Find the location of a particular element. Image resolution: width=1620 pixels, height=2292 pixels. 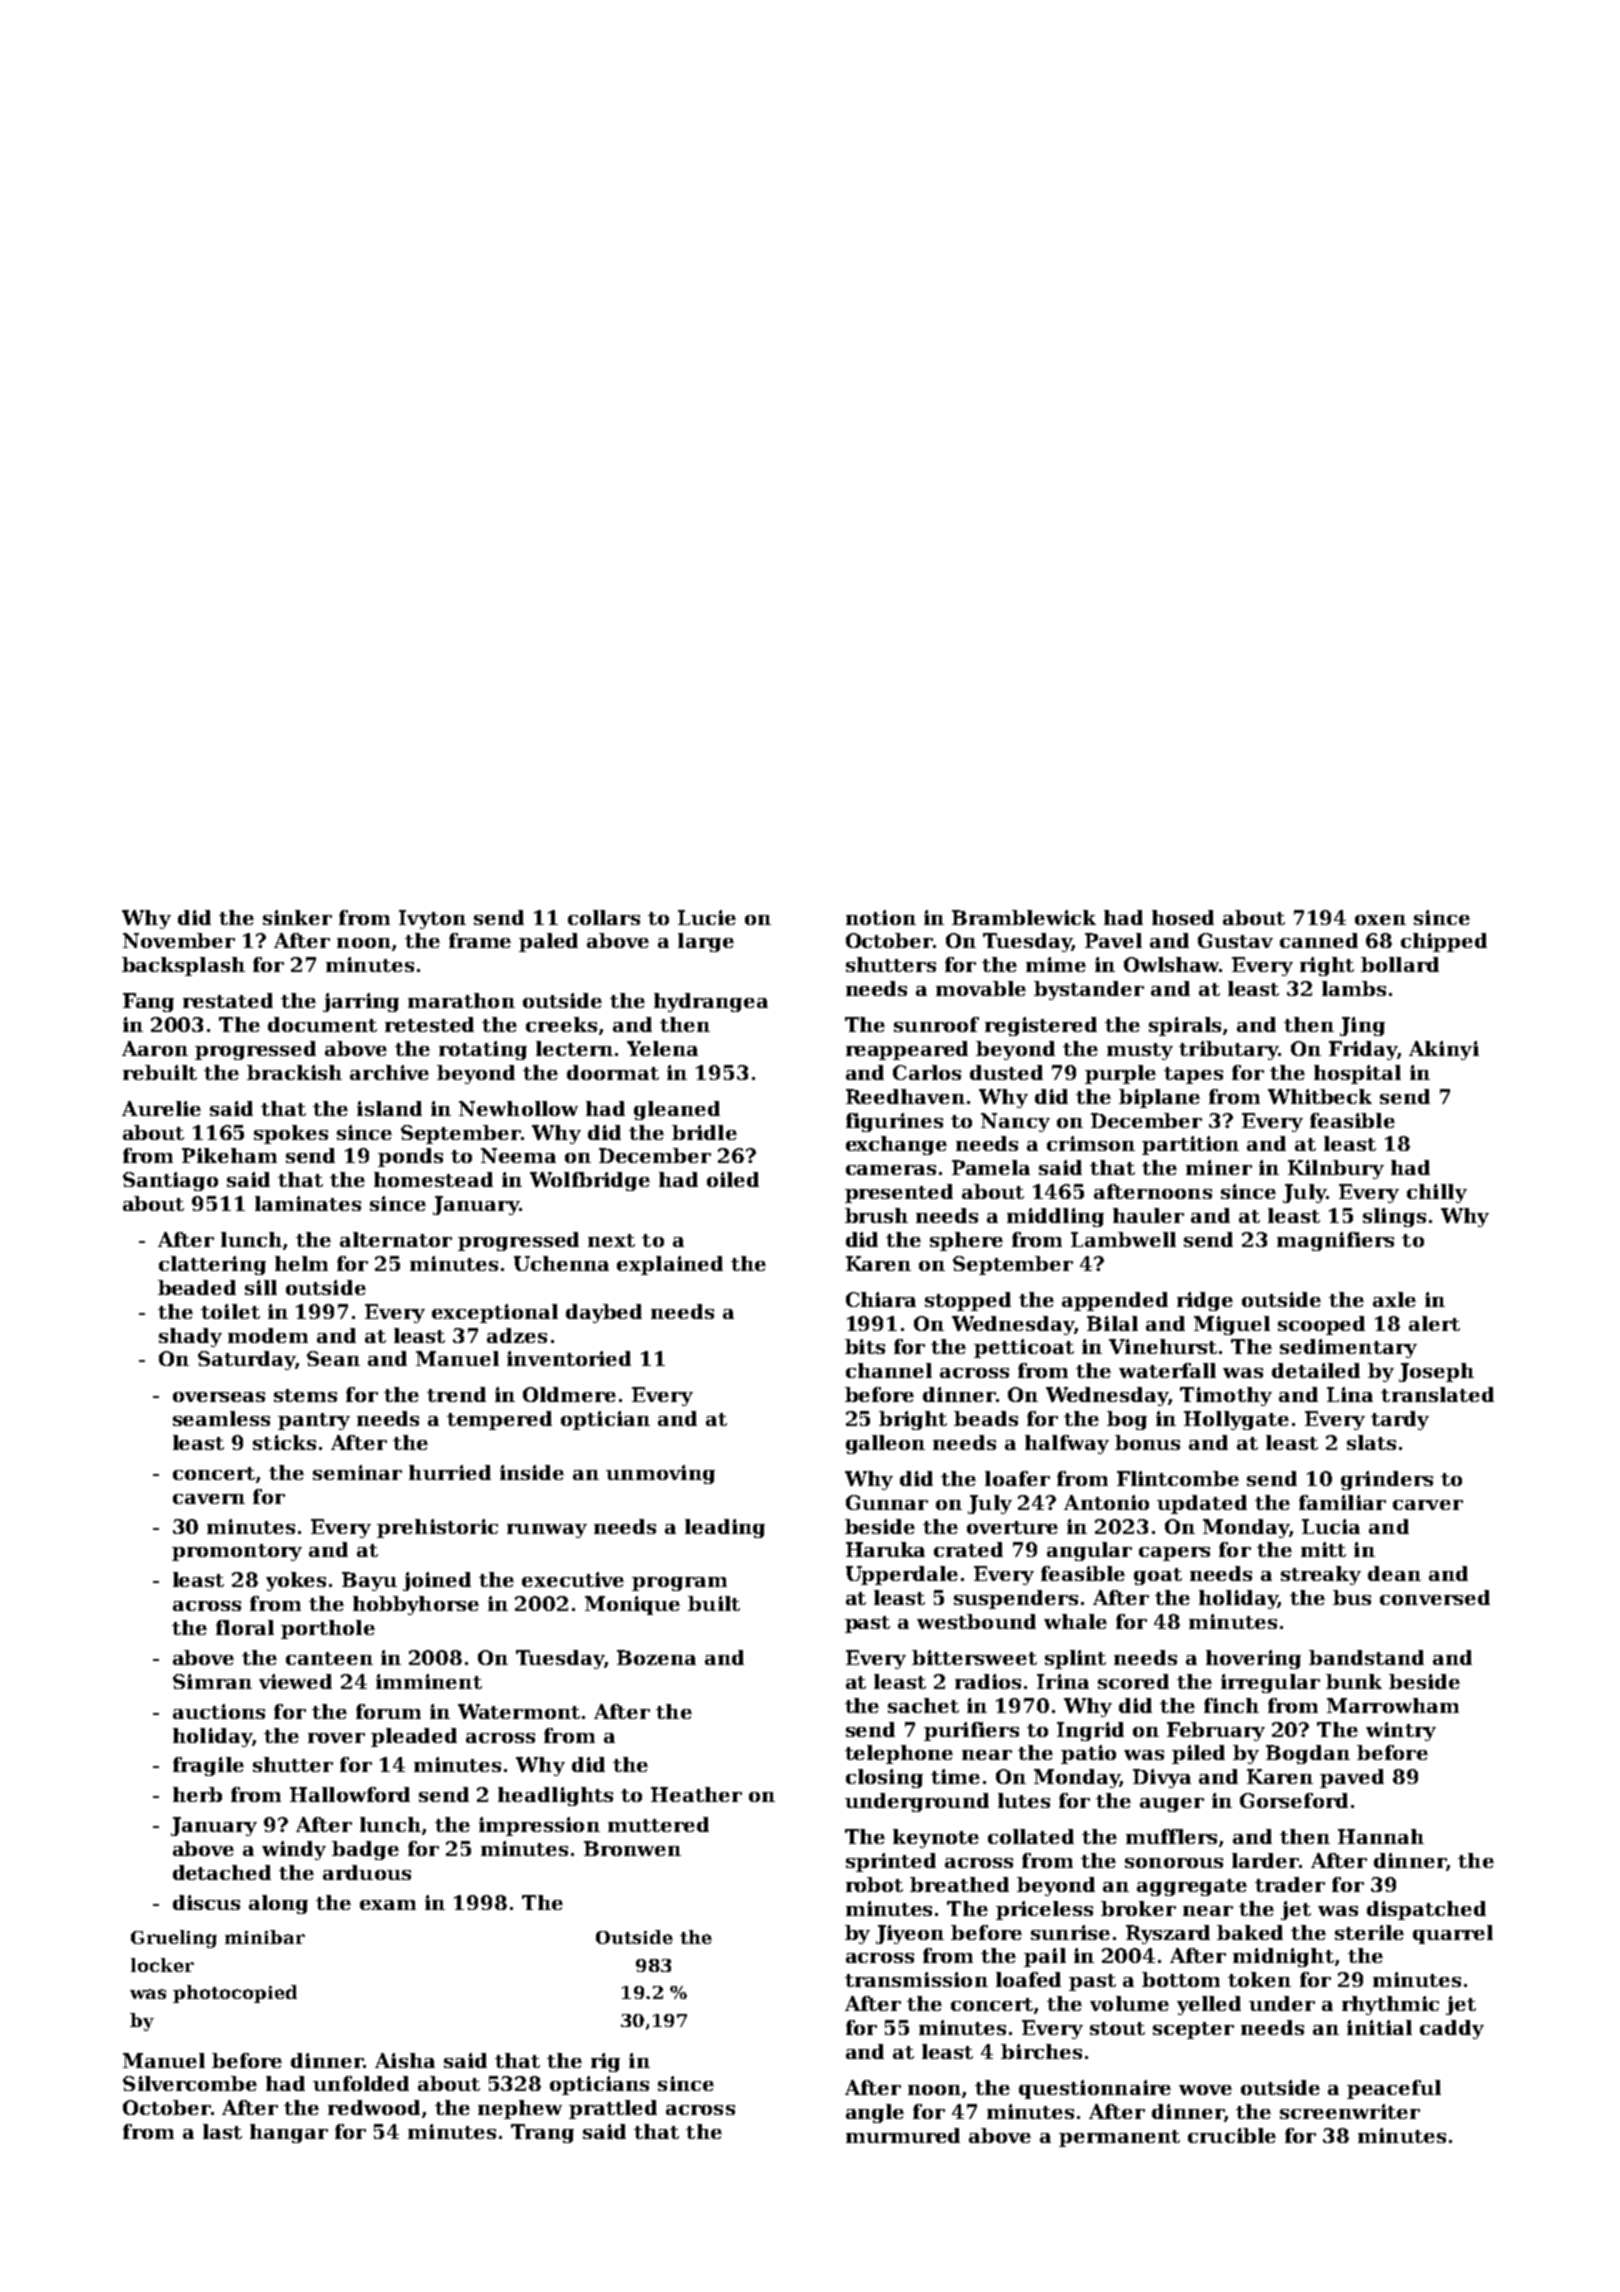

November is located at coordinates (179, 940).
